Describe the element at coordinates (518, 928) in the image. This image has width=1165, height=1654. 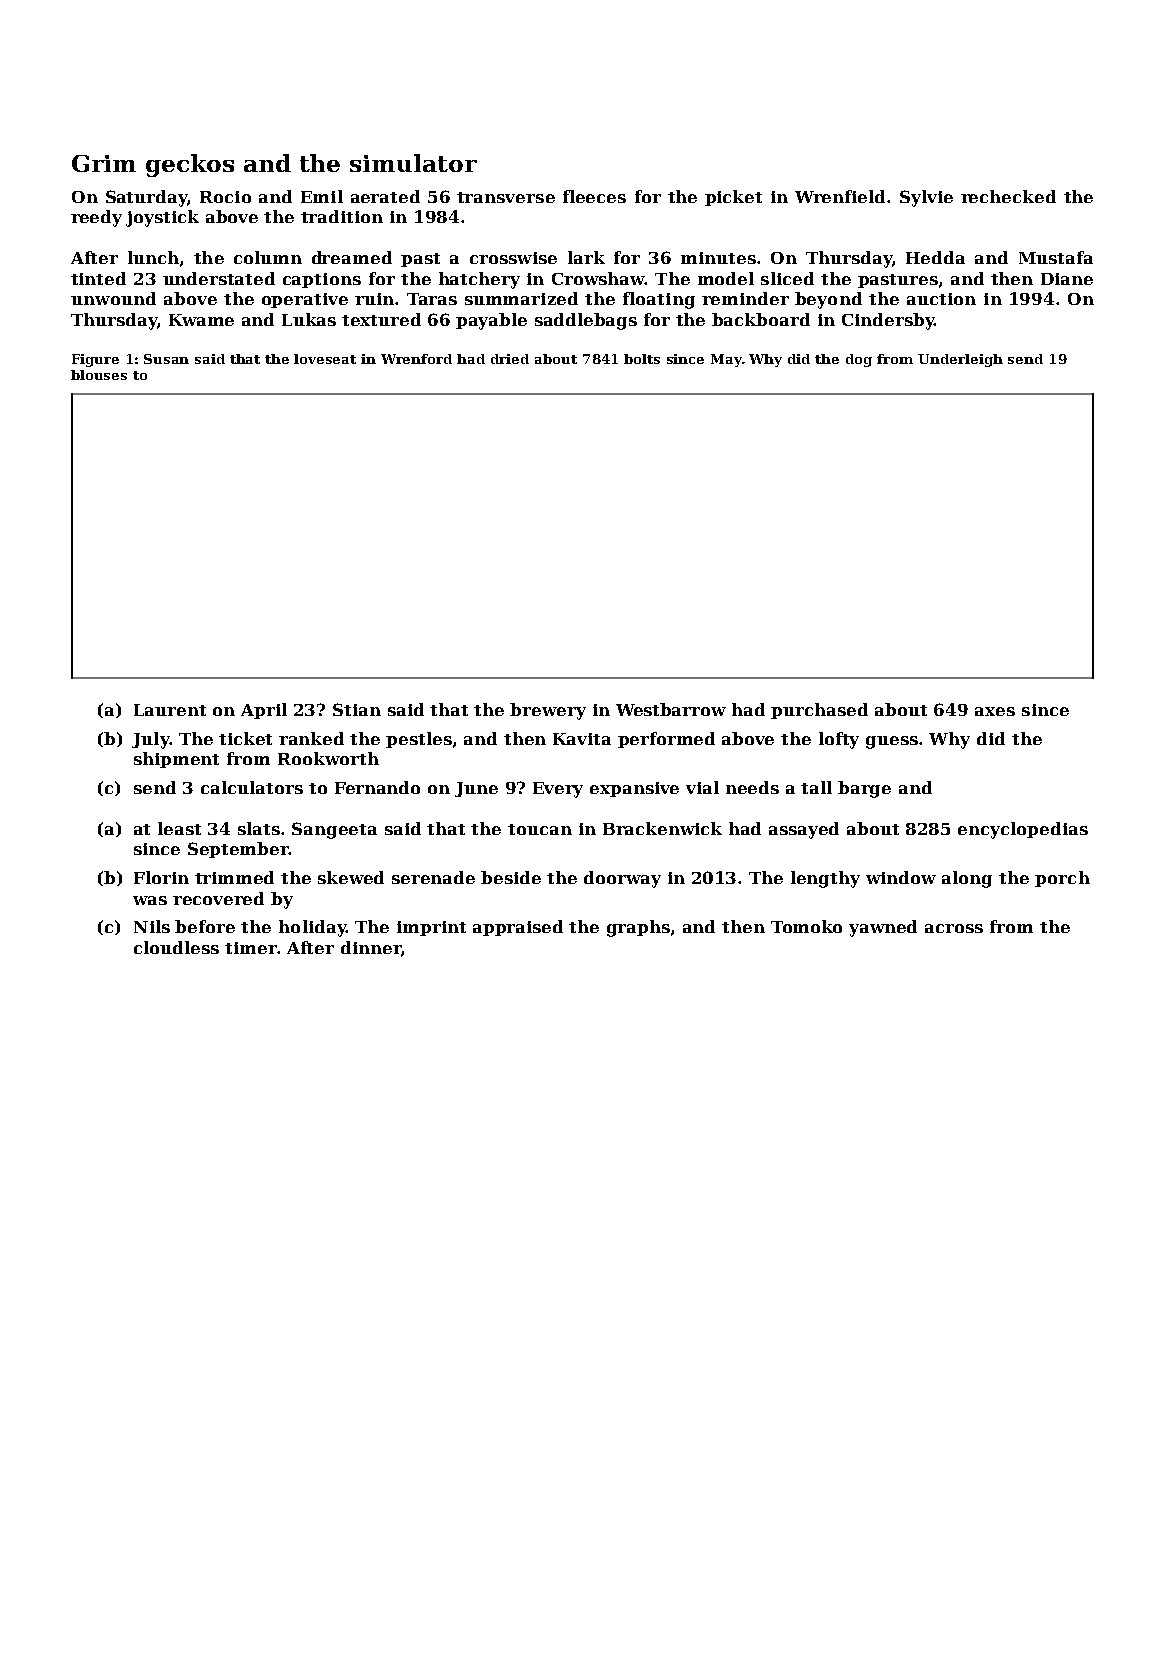
I see `appraised` at that location.
